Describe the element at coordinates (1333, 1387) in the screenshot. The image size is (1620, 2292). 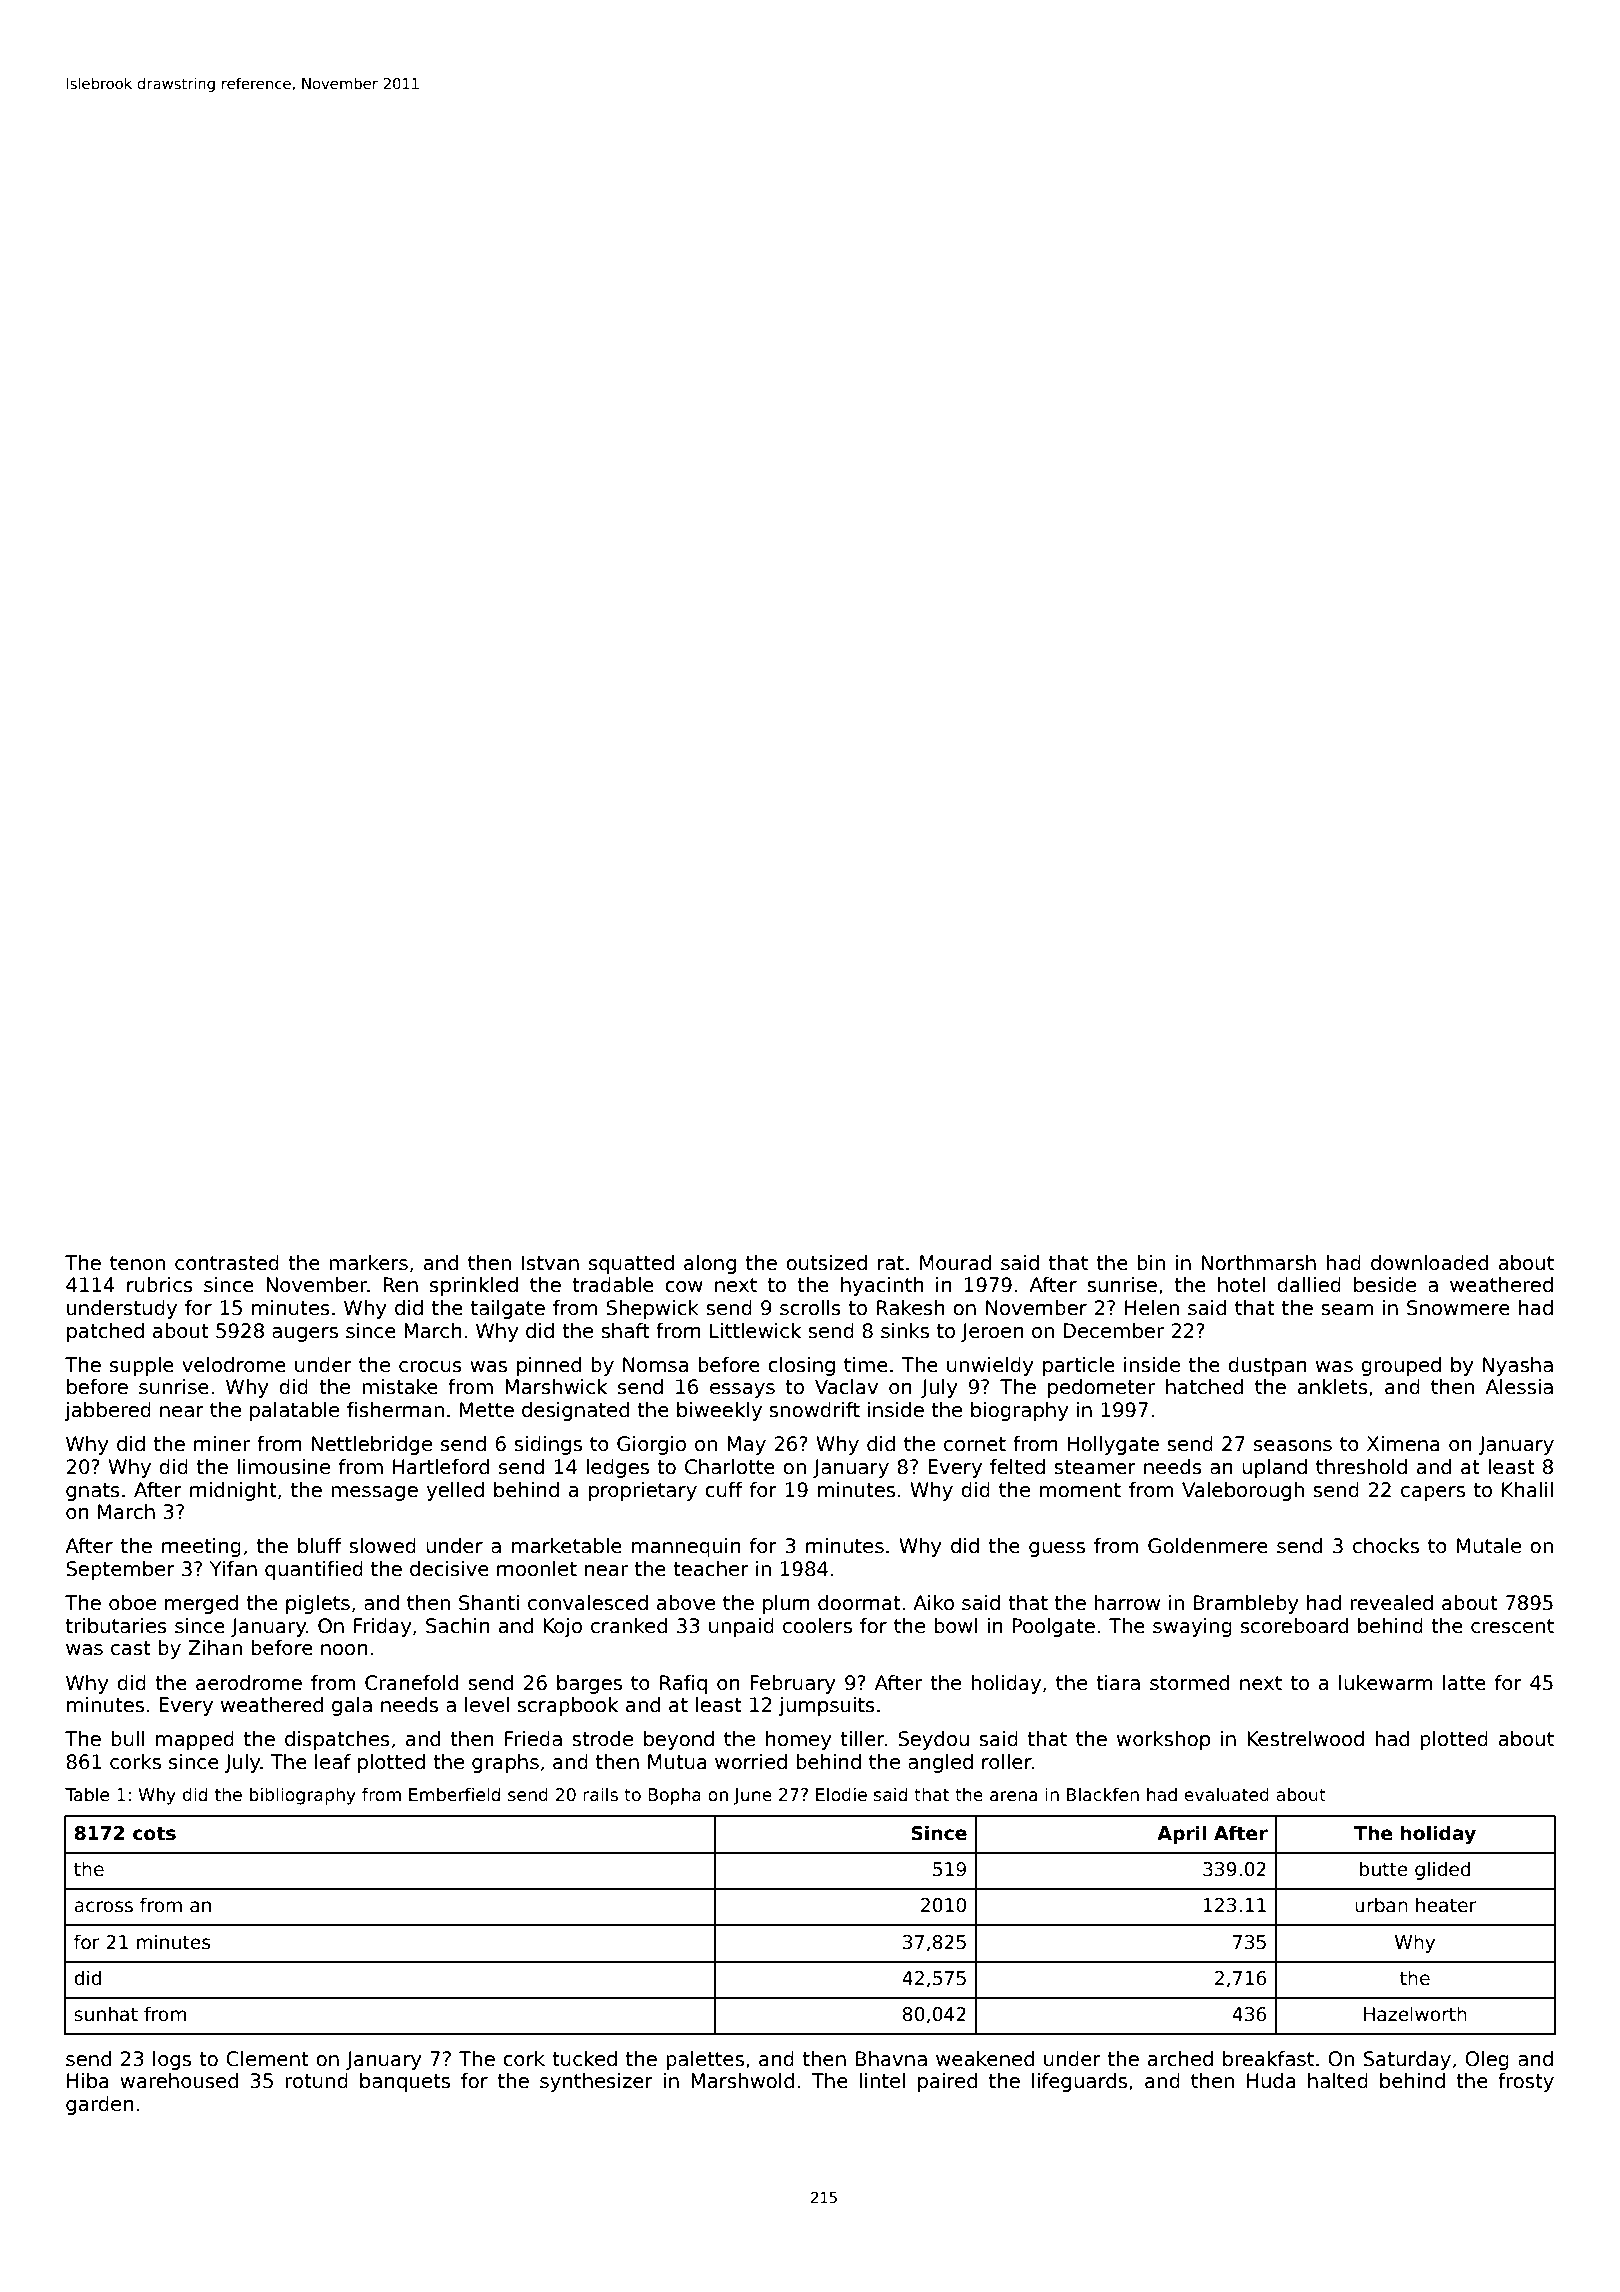
I see `anklets` at that location.
